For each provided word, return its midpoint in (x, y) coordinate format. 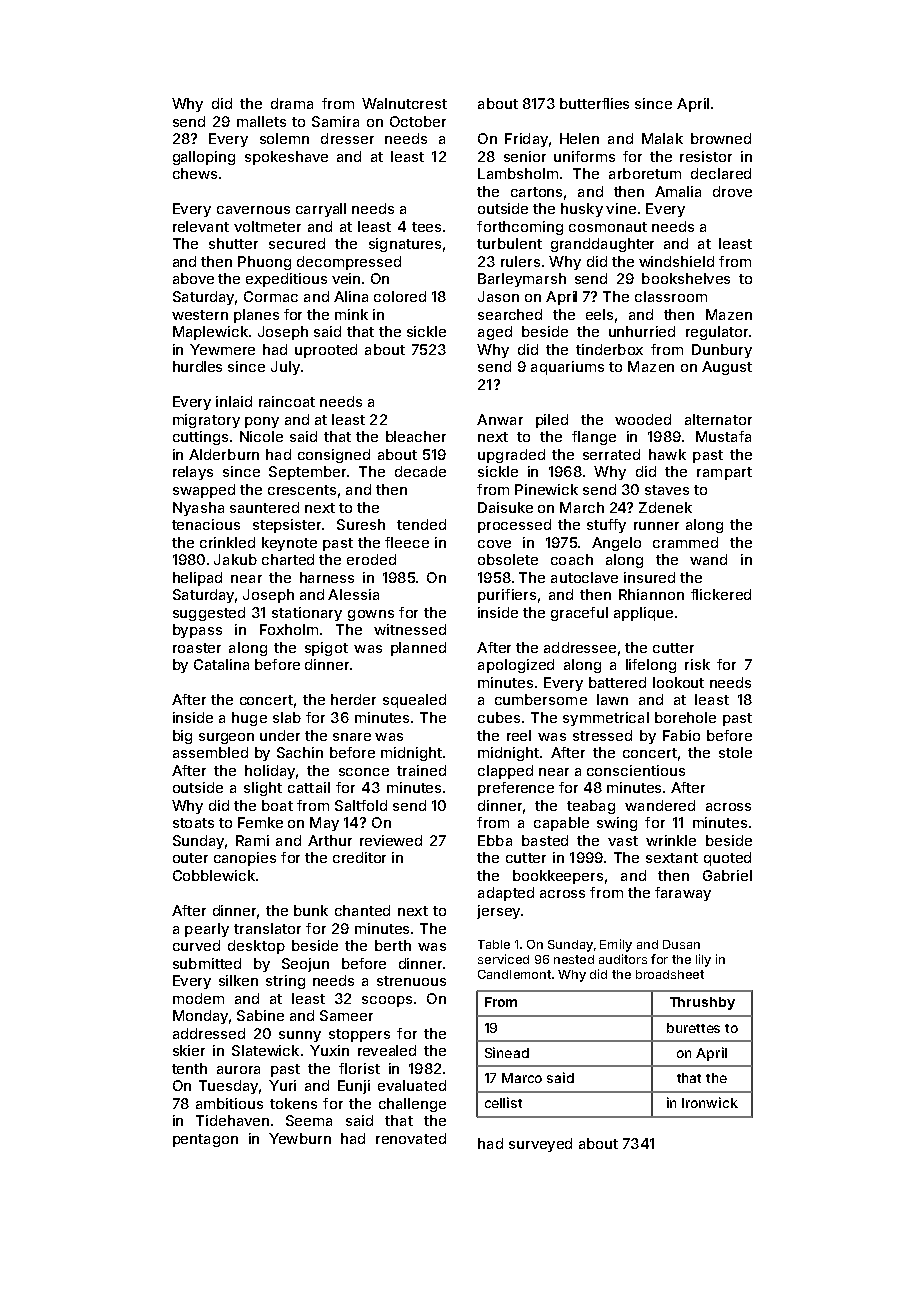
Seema (309, 1120)
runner (656, 526)
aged (495, 333)
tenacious (206, 524)
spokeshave (286, 158)
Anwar (500, 419)
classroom (671, 296)
